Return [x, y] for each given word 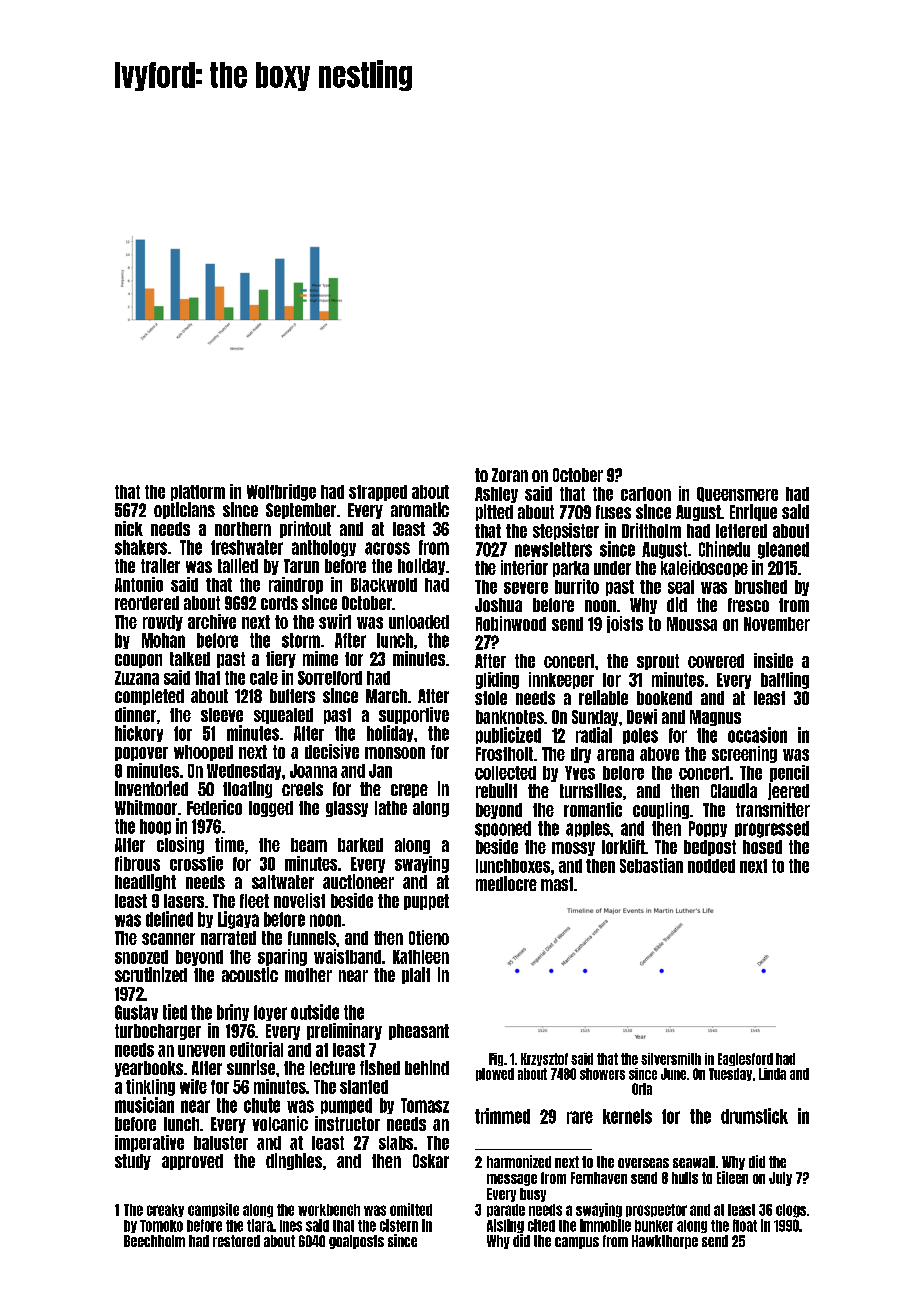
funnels [312, 938]
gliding [497, 680]
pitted [494, 512]
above [659, 754]
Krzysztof [544, 1059]
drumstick [754, 1116]
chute [262, 1105]
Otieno [429, 937]
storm [301, 640]
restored [236, 1241]
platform [198, 493]
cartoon [646, 494]
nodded [711, 866]
